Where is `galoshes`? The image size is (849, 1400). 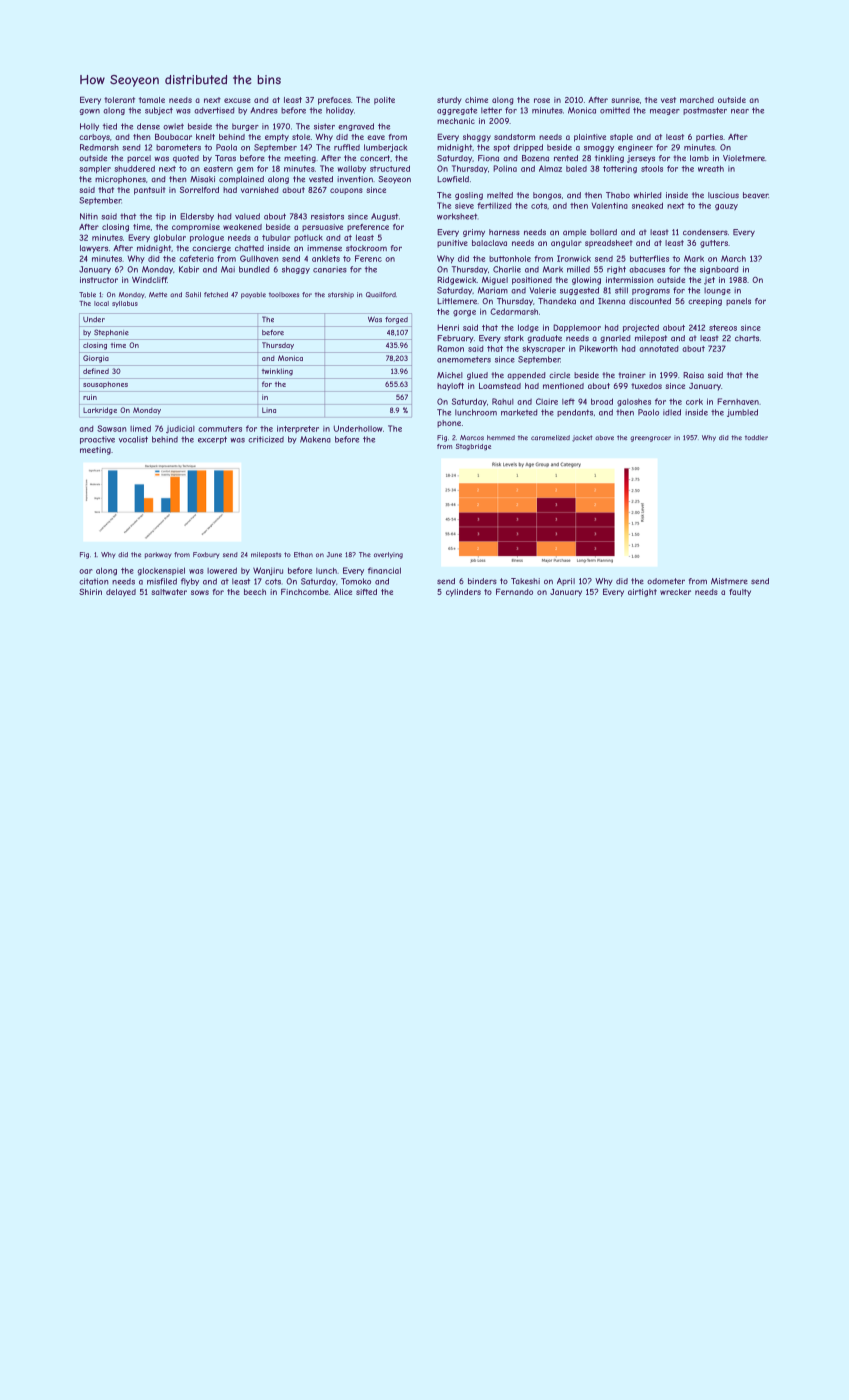 galoshes is located at coordinates (634, 403).
